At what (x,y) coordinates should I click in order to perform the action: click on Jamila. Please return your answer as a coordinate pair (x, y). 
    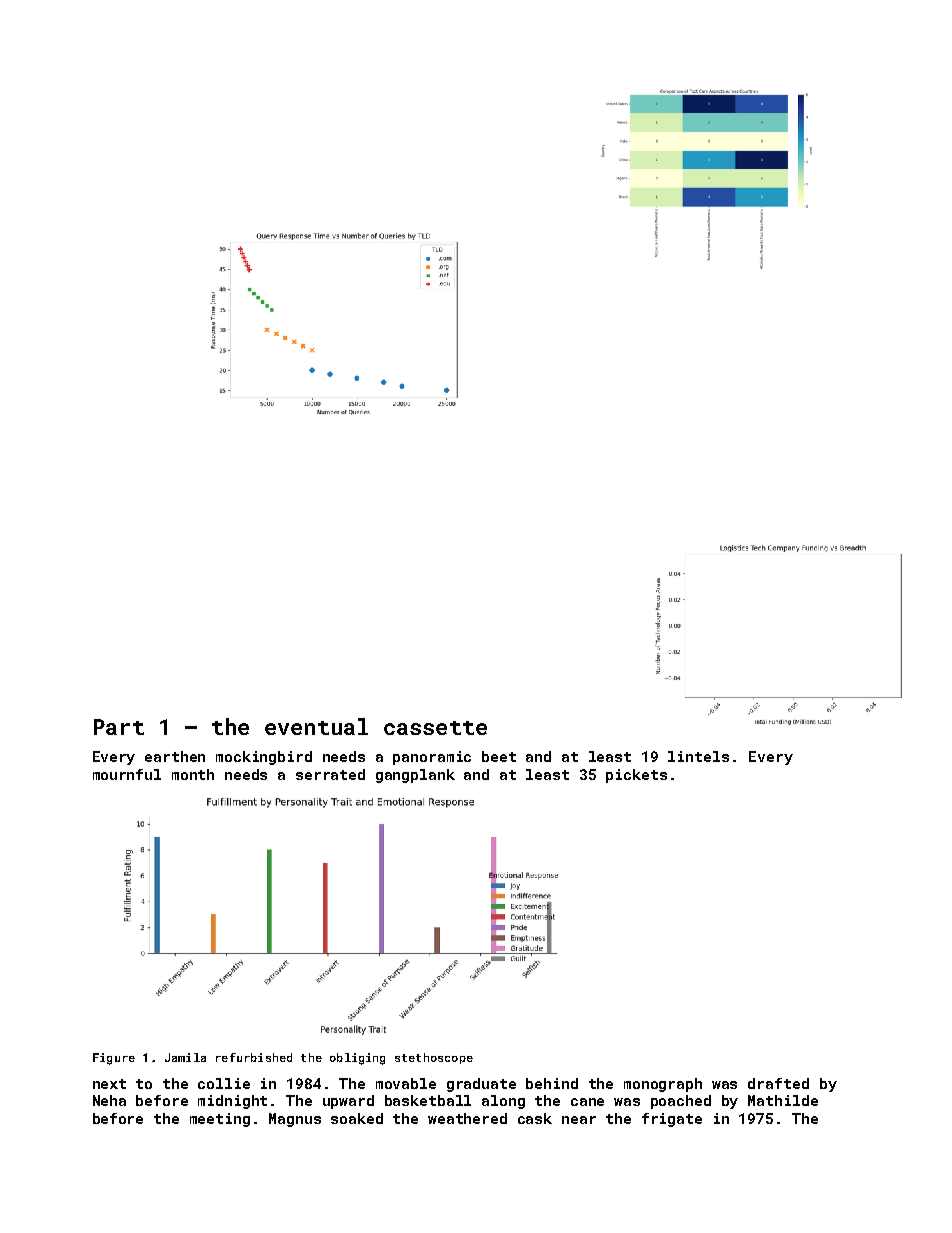
    Looking at the image, I should click on (185, 1057).
